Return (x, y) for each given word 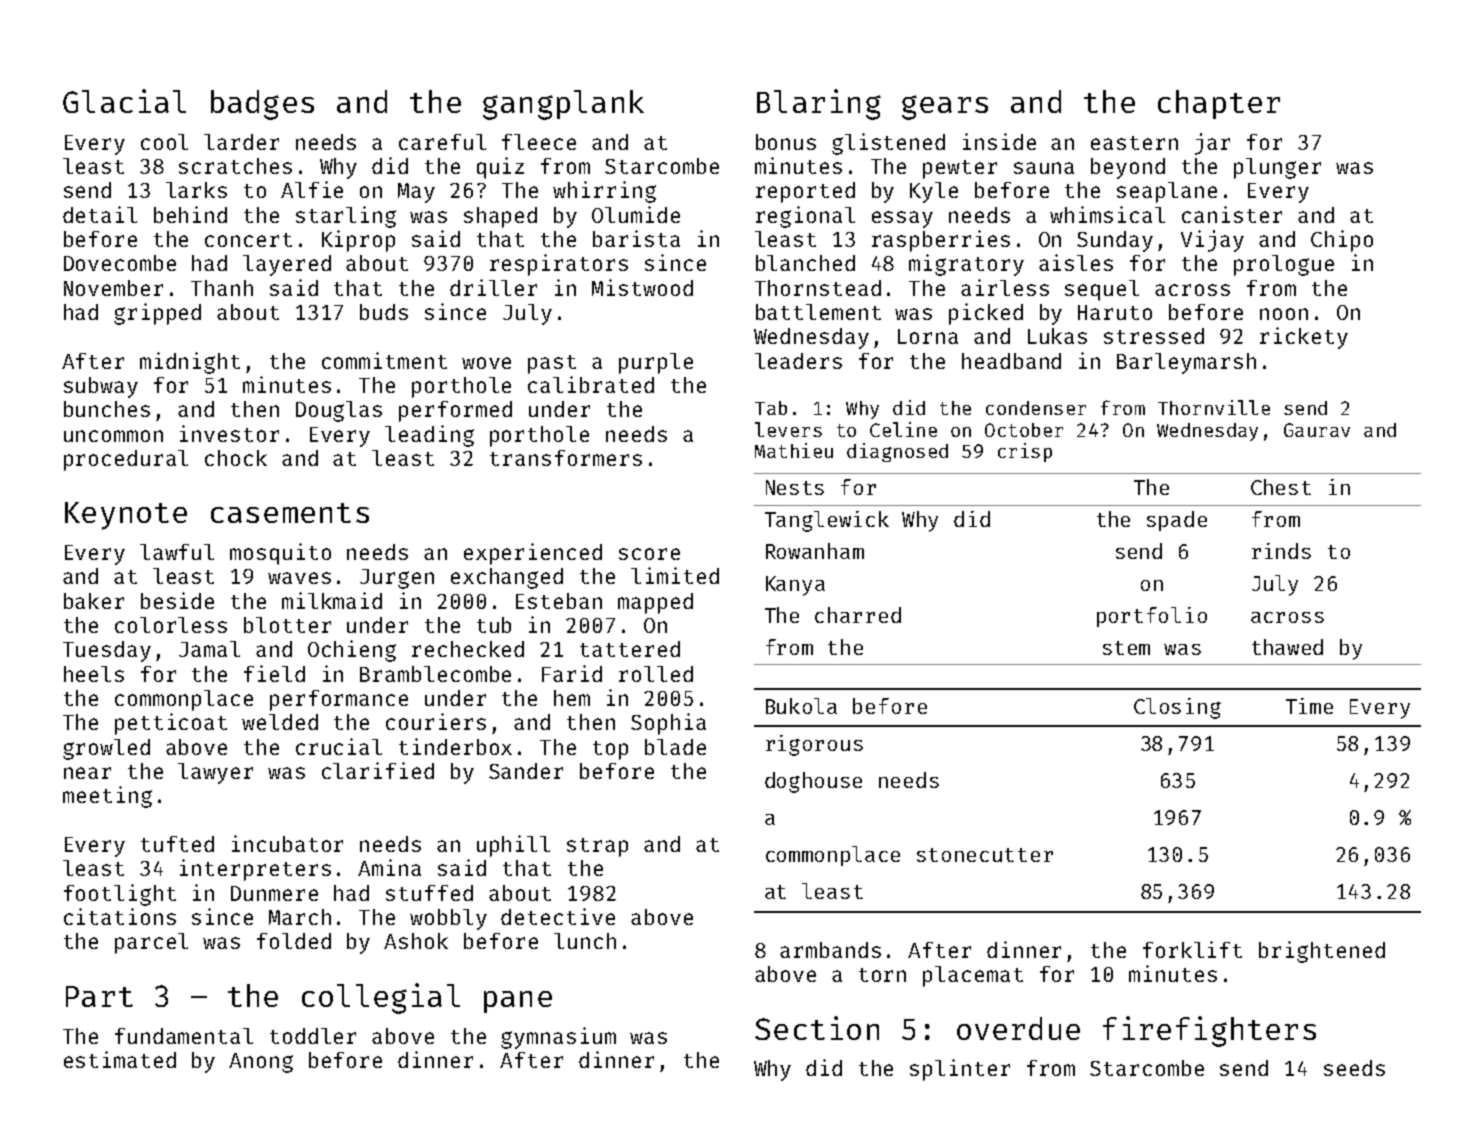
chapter (1219, 104)
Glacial (124, 101)
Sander (526, 771)
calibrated (591, 384)
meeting (107, 797)
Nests (795, 487)
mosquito (280, 554)
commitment (384, 360)
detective (558, 916)
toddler (313, 1036)
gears (945, 107)
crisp (1025, 452)
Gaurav (1317, 430)
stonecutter (985, 855)
